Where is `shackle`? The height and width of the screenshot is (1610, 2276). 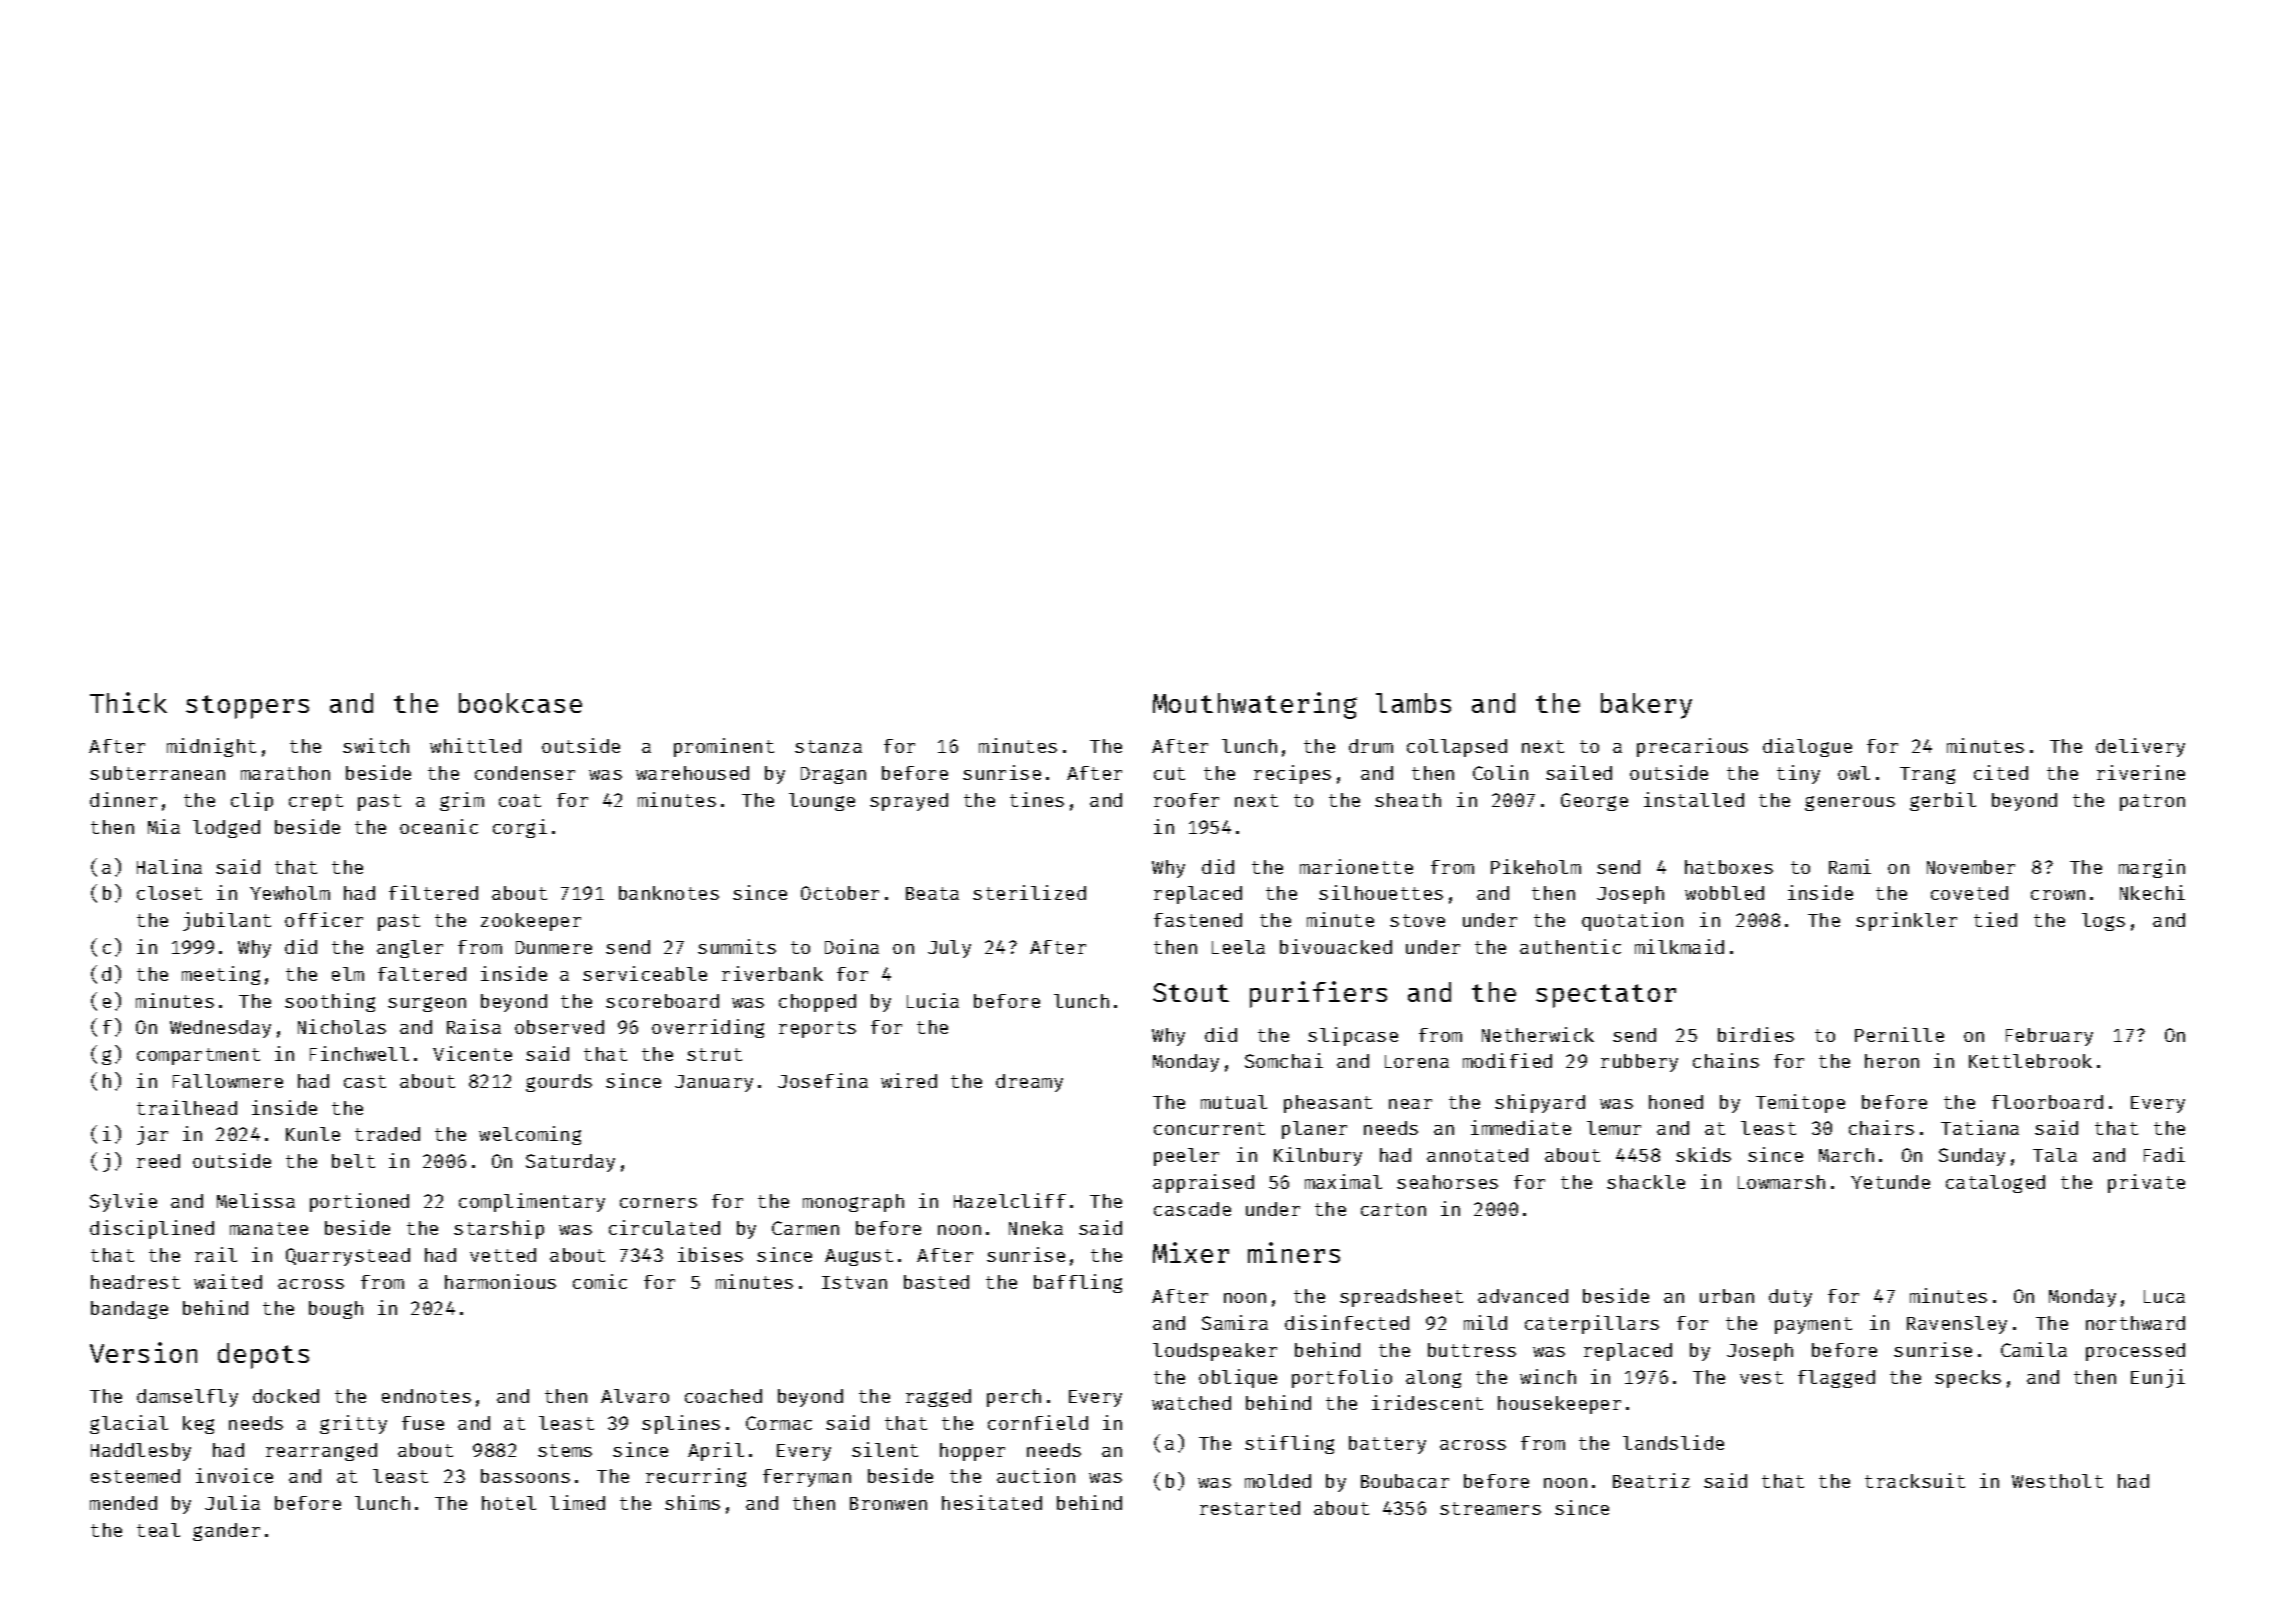 shackle is located at coordinates (1646, 1182).
